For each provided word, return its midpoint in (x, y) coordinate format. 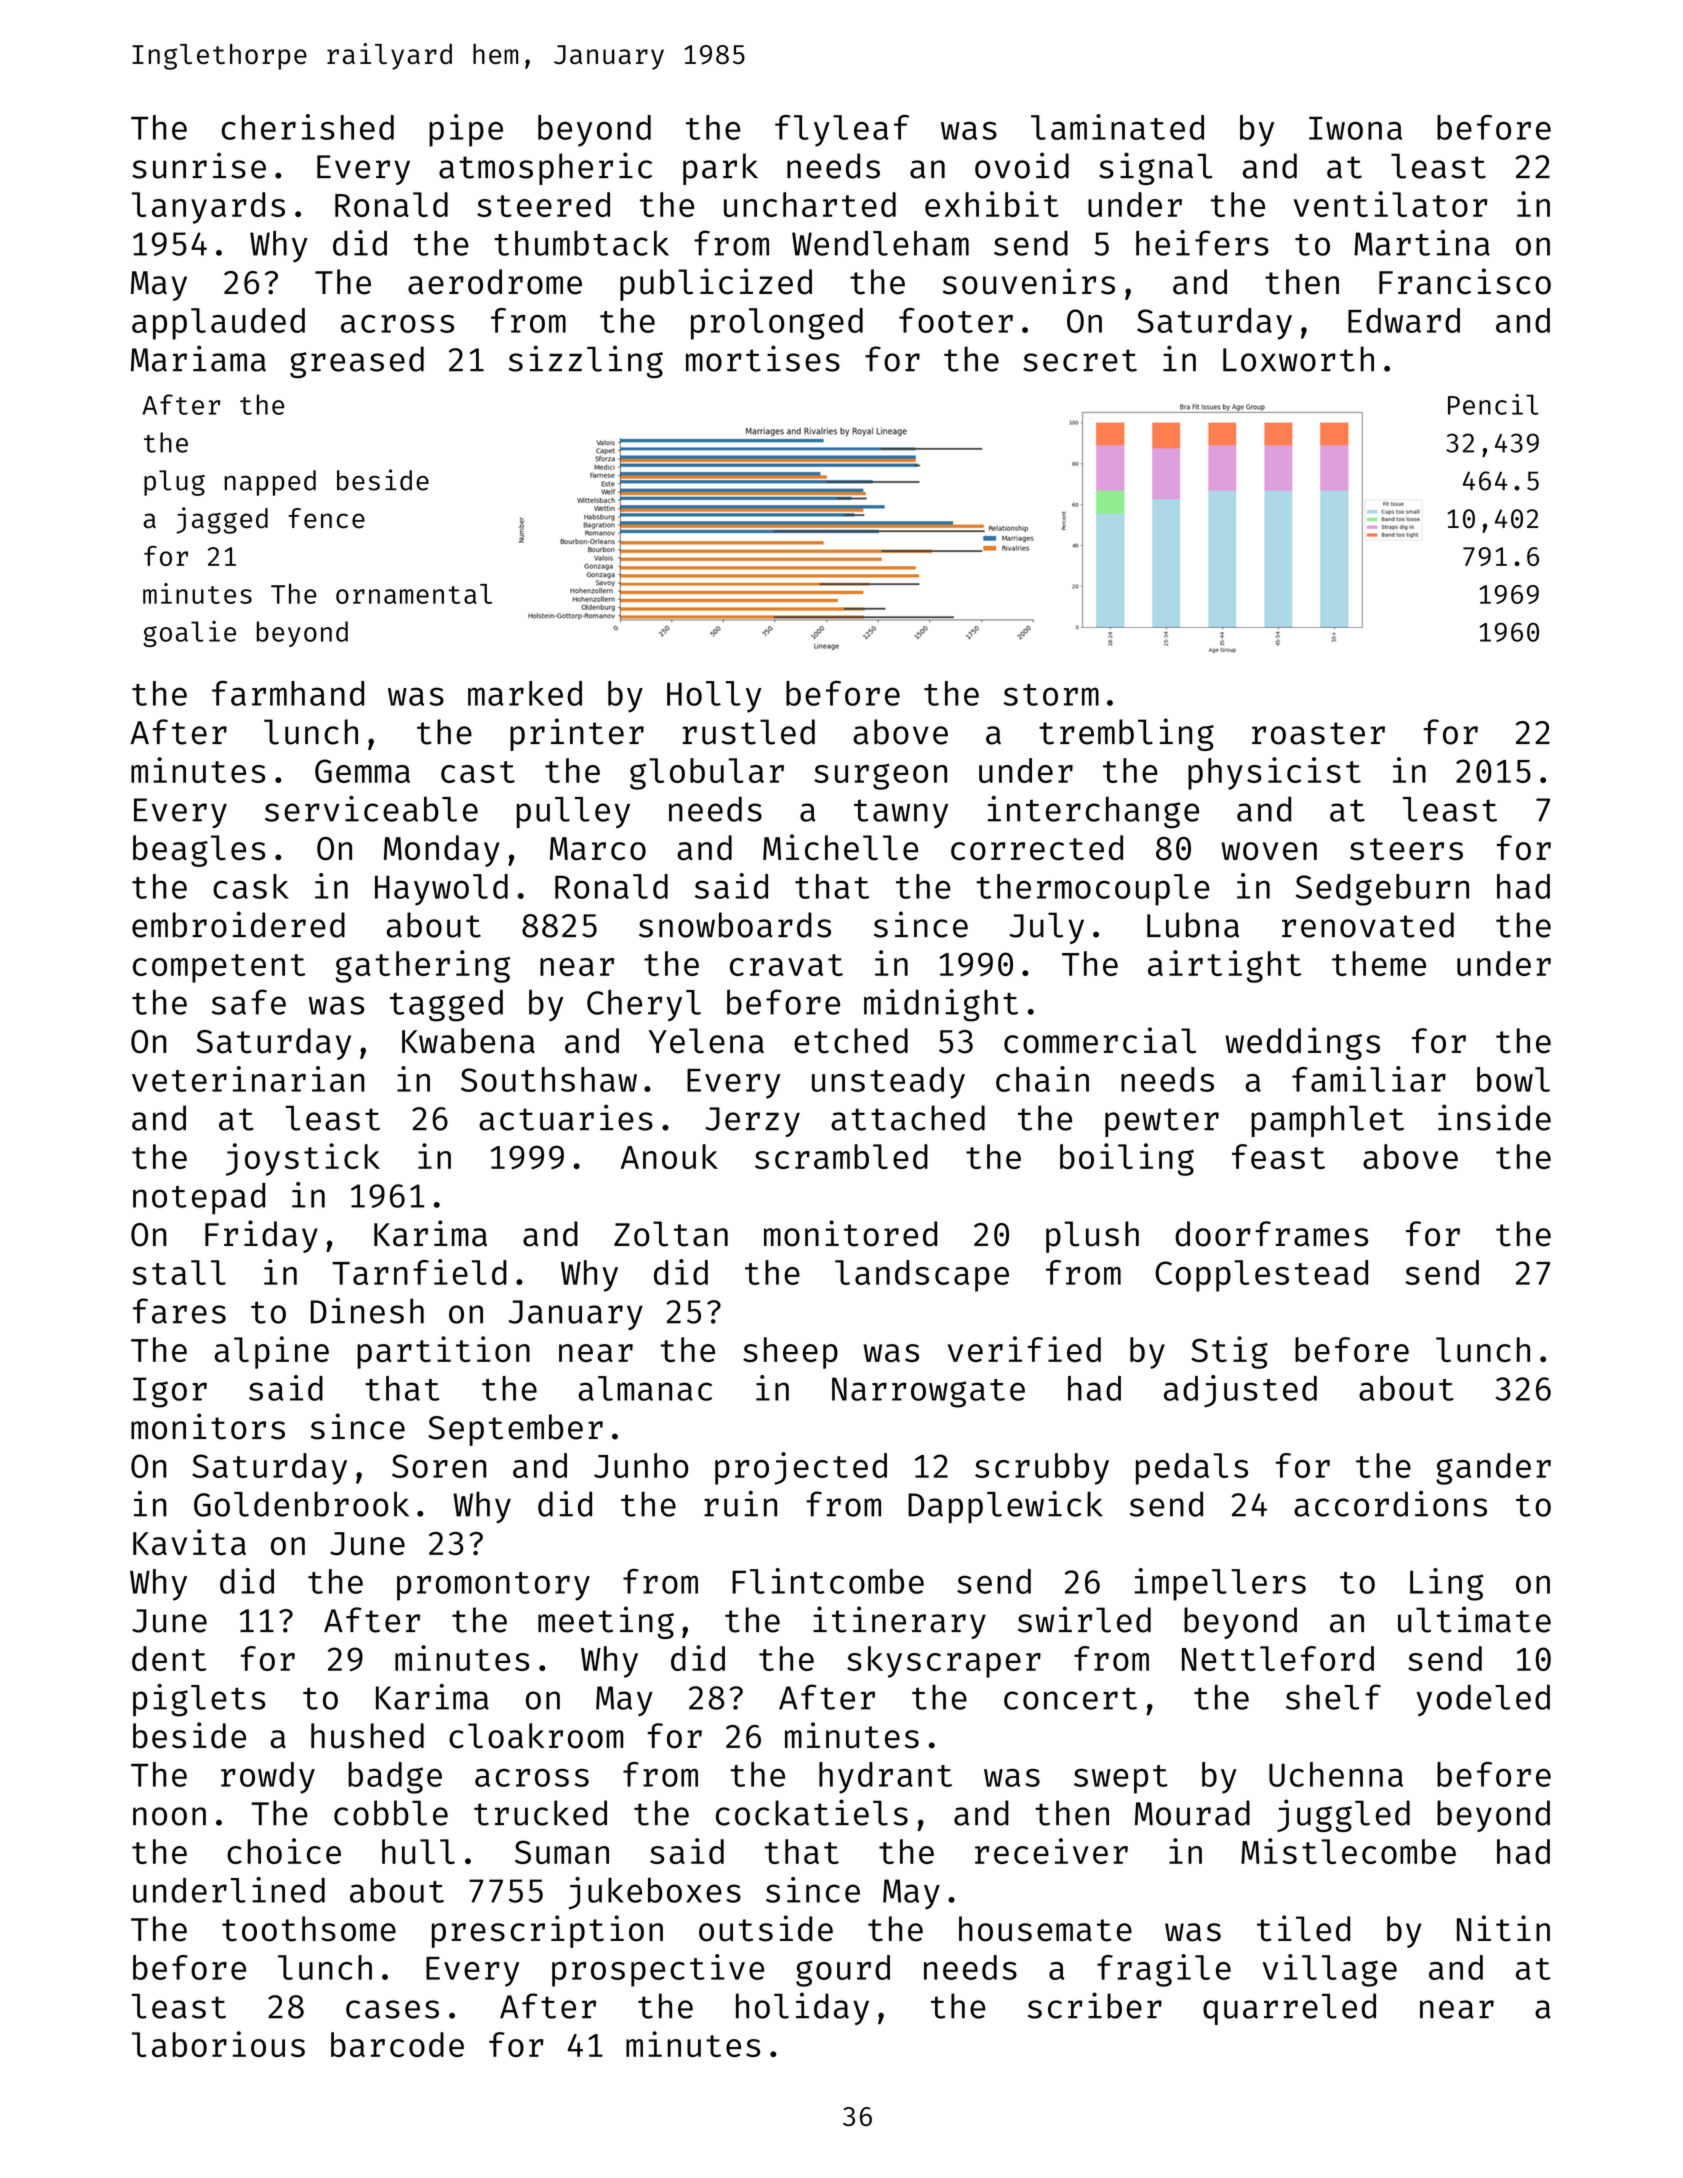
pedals (1192, 1469)
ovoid (1022, 165)
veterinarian (248, 1079)
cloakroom (536, 1736)
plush (1092, 1237)
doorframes (1271, 1234)
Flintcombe (828, 1581)
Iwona (1355, 128)
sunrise (199, 165)
